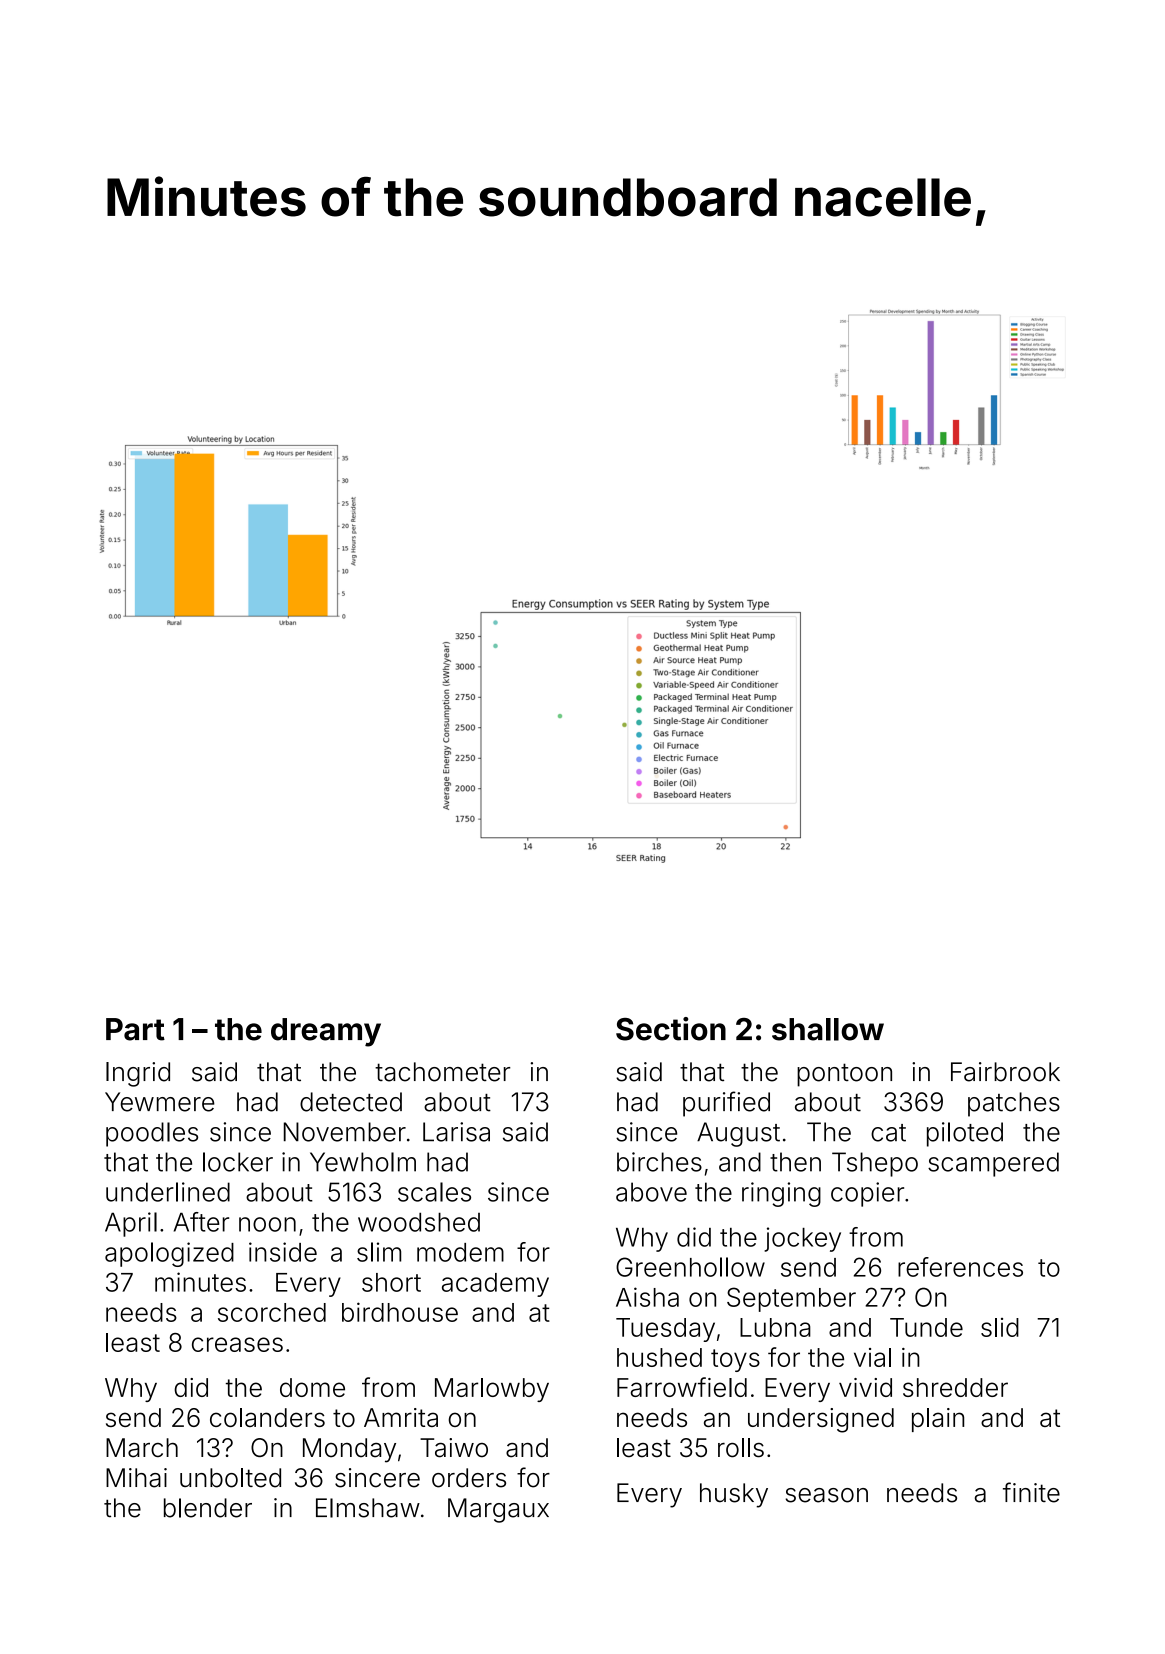  Describe the element at coordinates (795, 1162) in the screenshot. I see `then` at that location.
